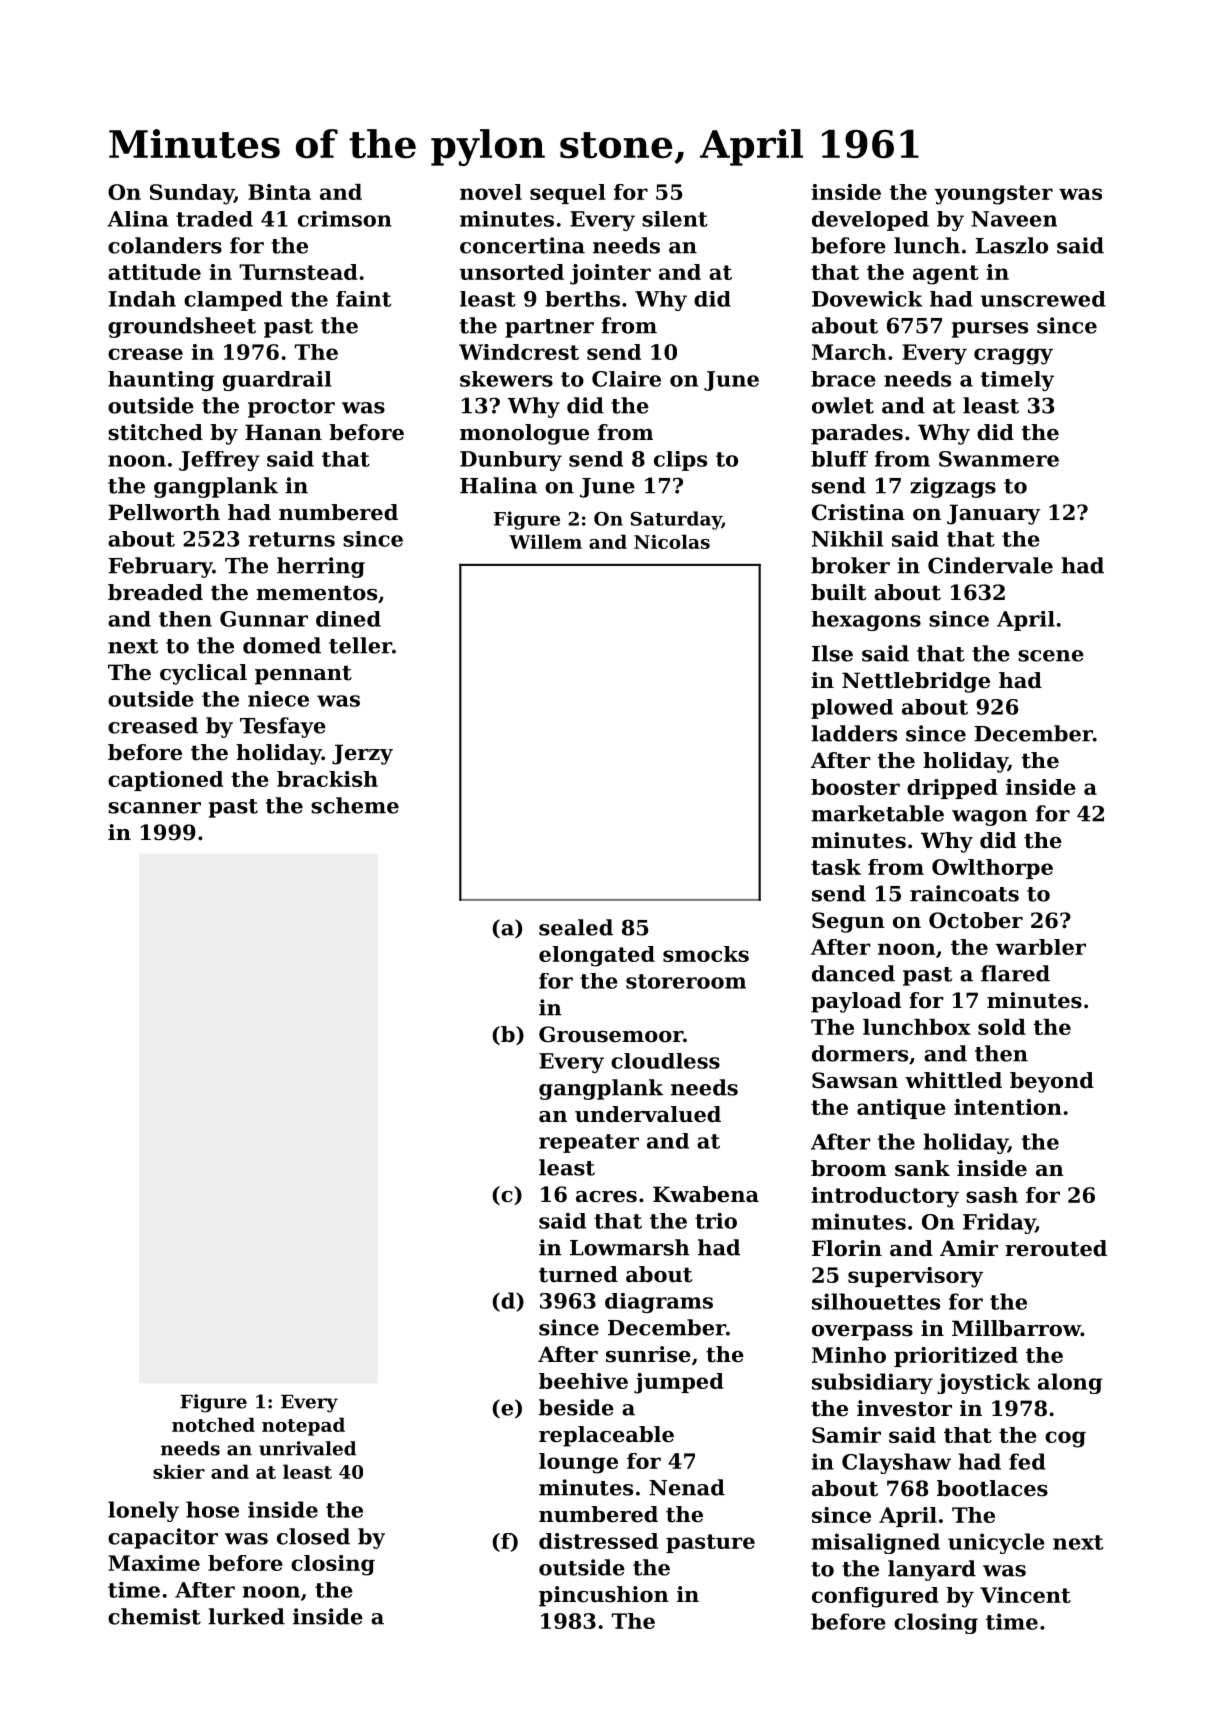 Image resolution: width=1220 pixels, height=1725 pixels. Describe the element at coordinates (213, 1424) in the image. I see `notched` at that location.
